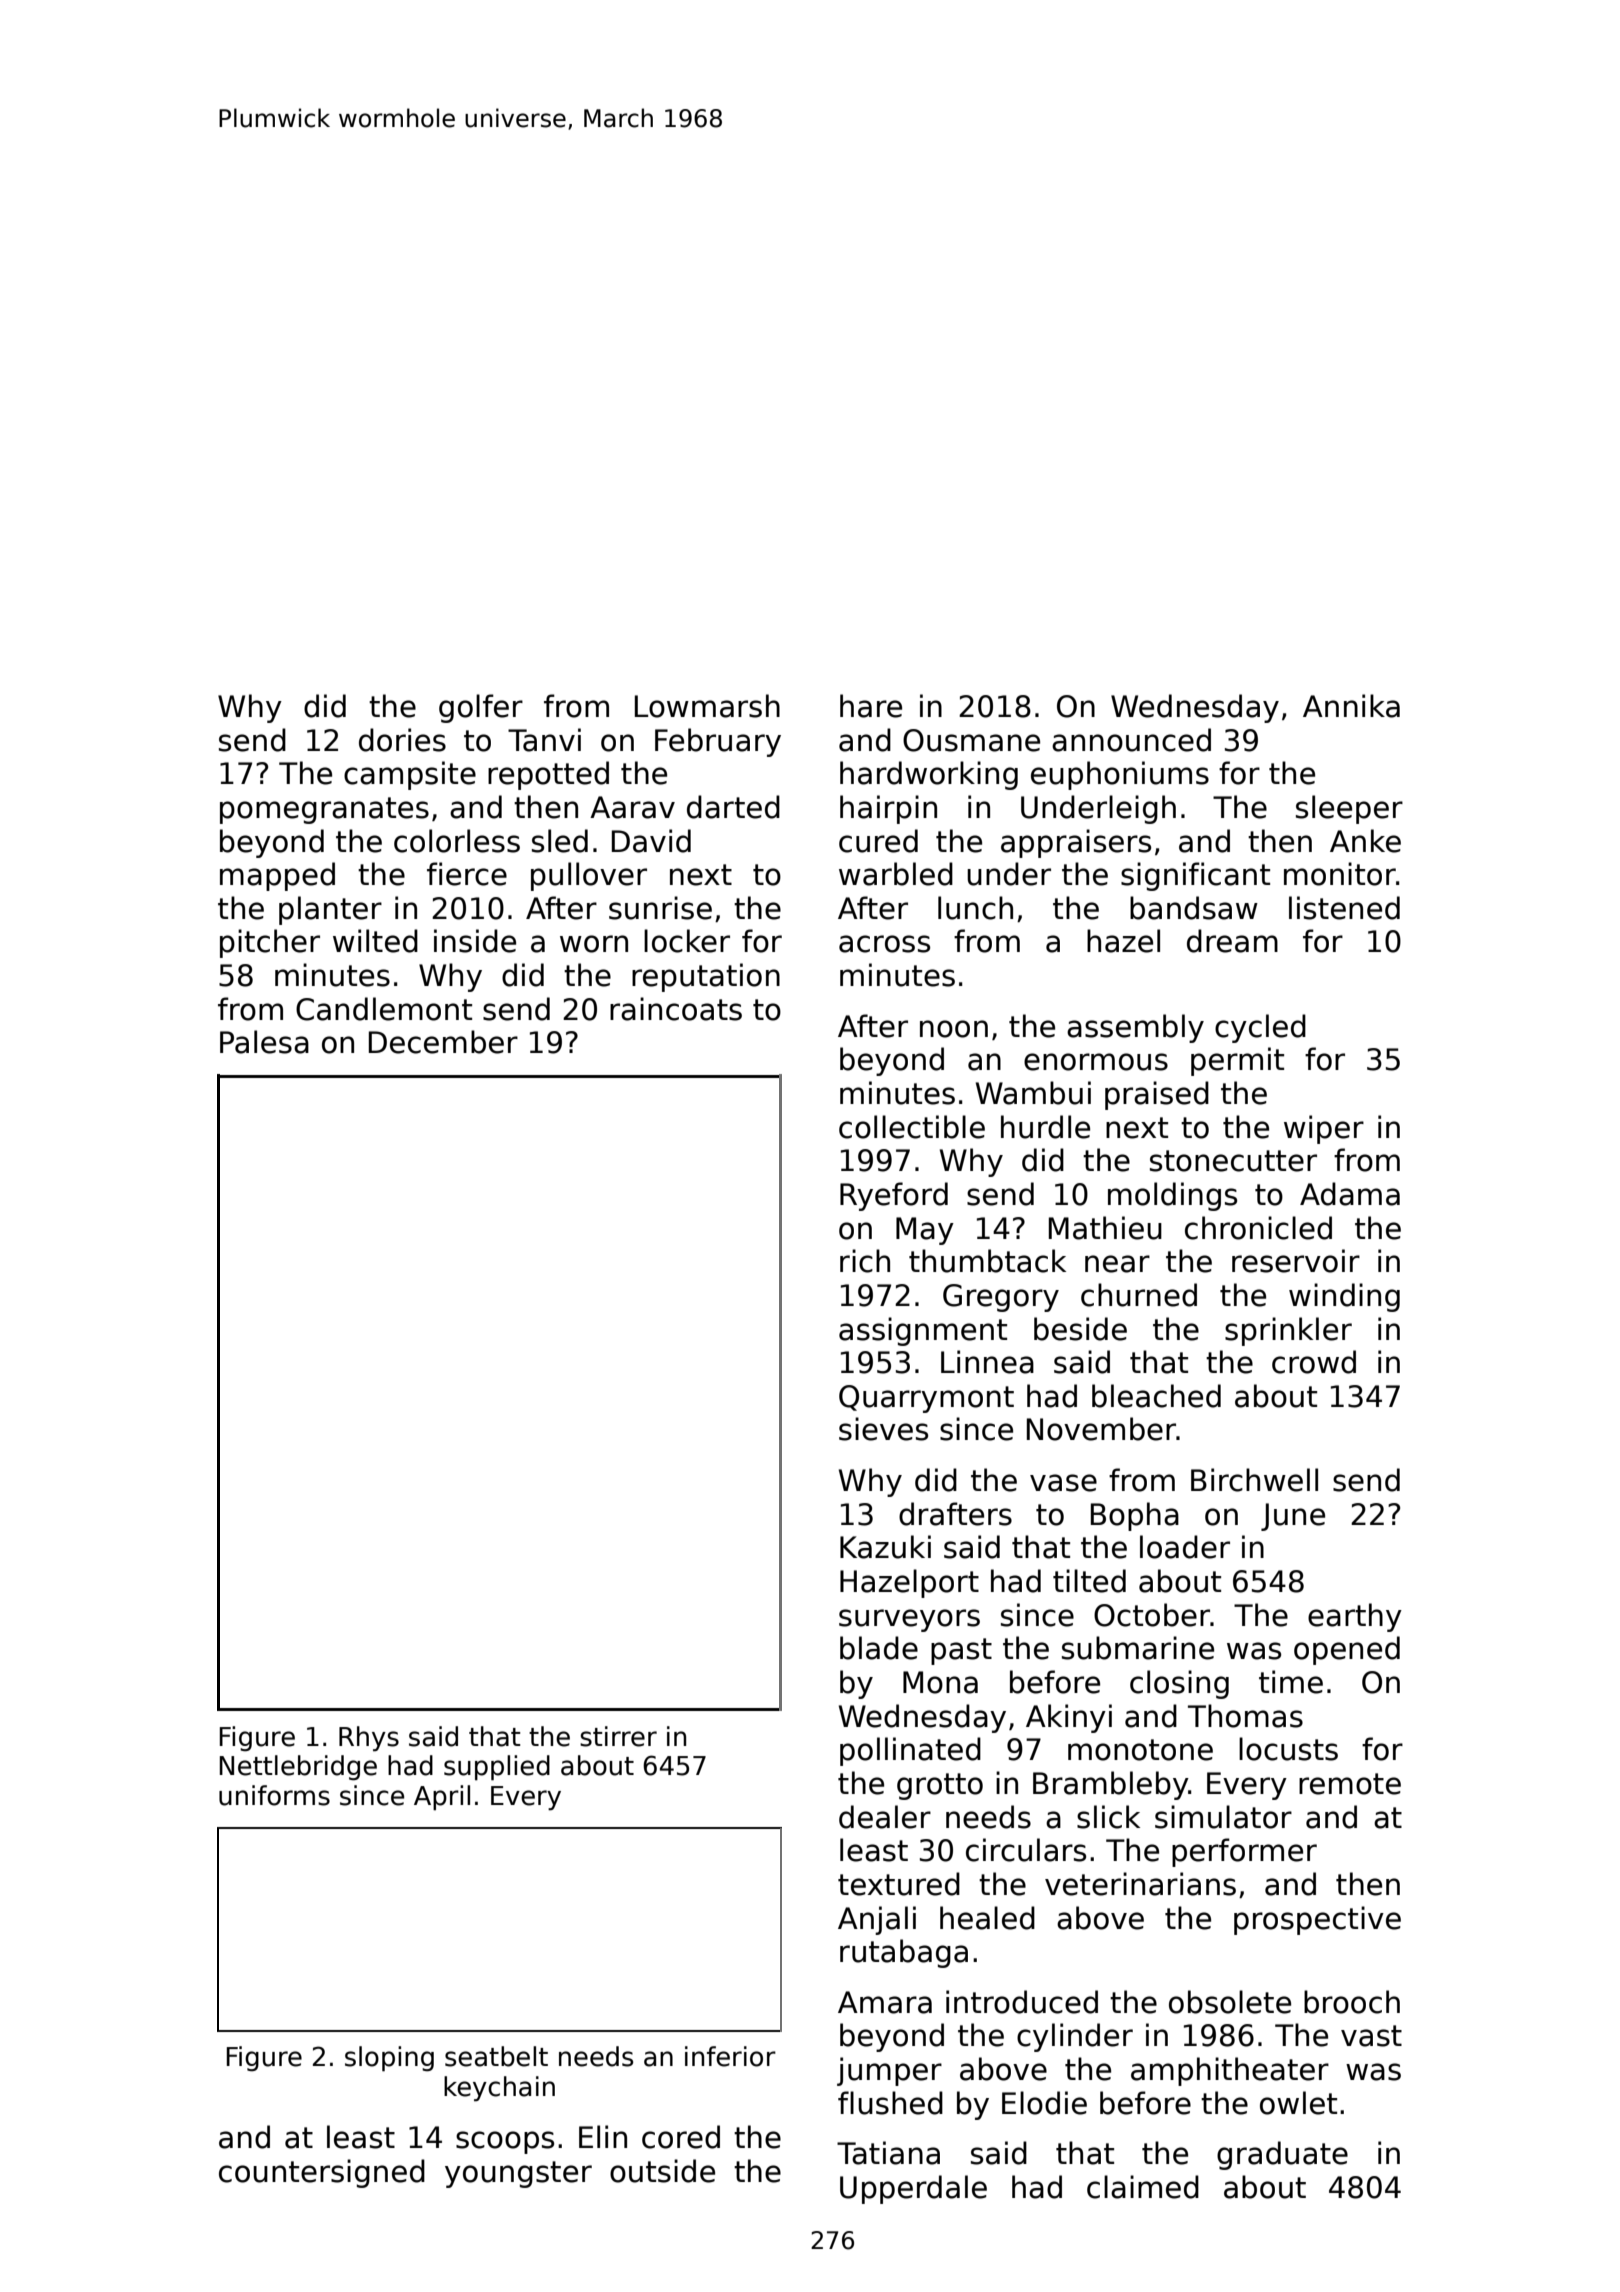 Image resolution: width=1620 pixels, height=2292 pixels. I want to click on Elodie, so click(1044, 2103).
